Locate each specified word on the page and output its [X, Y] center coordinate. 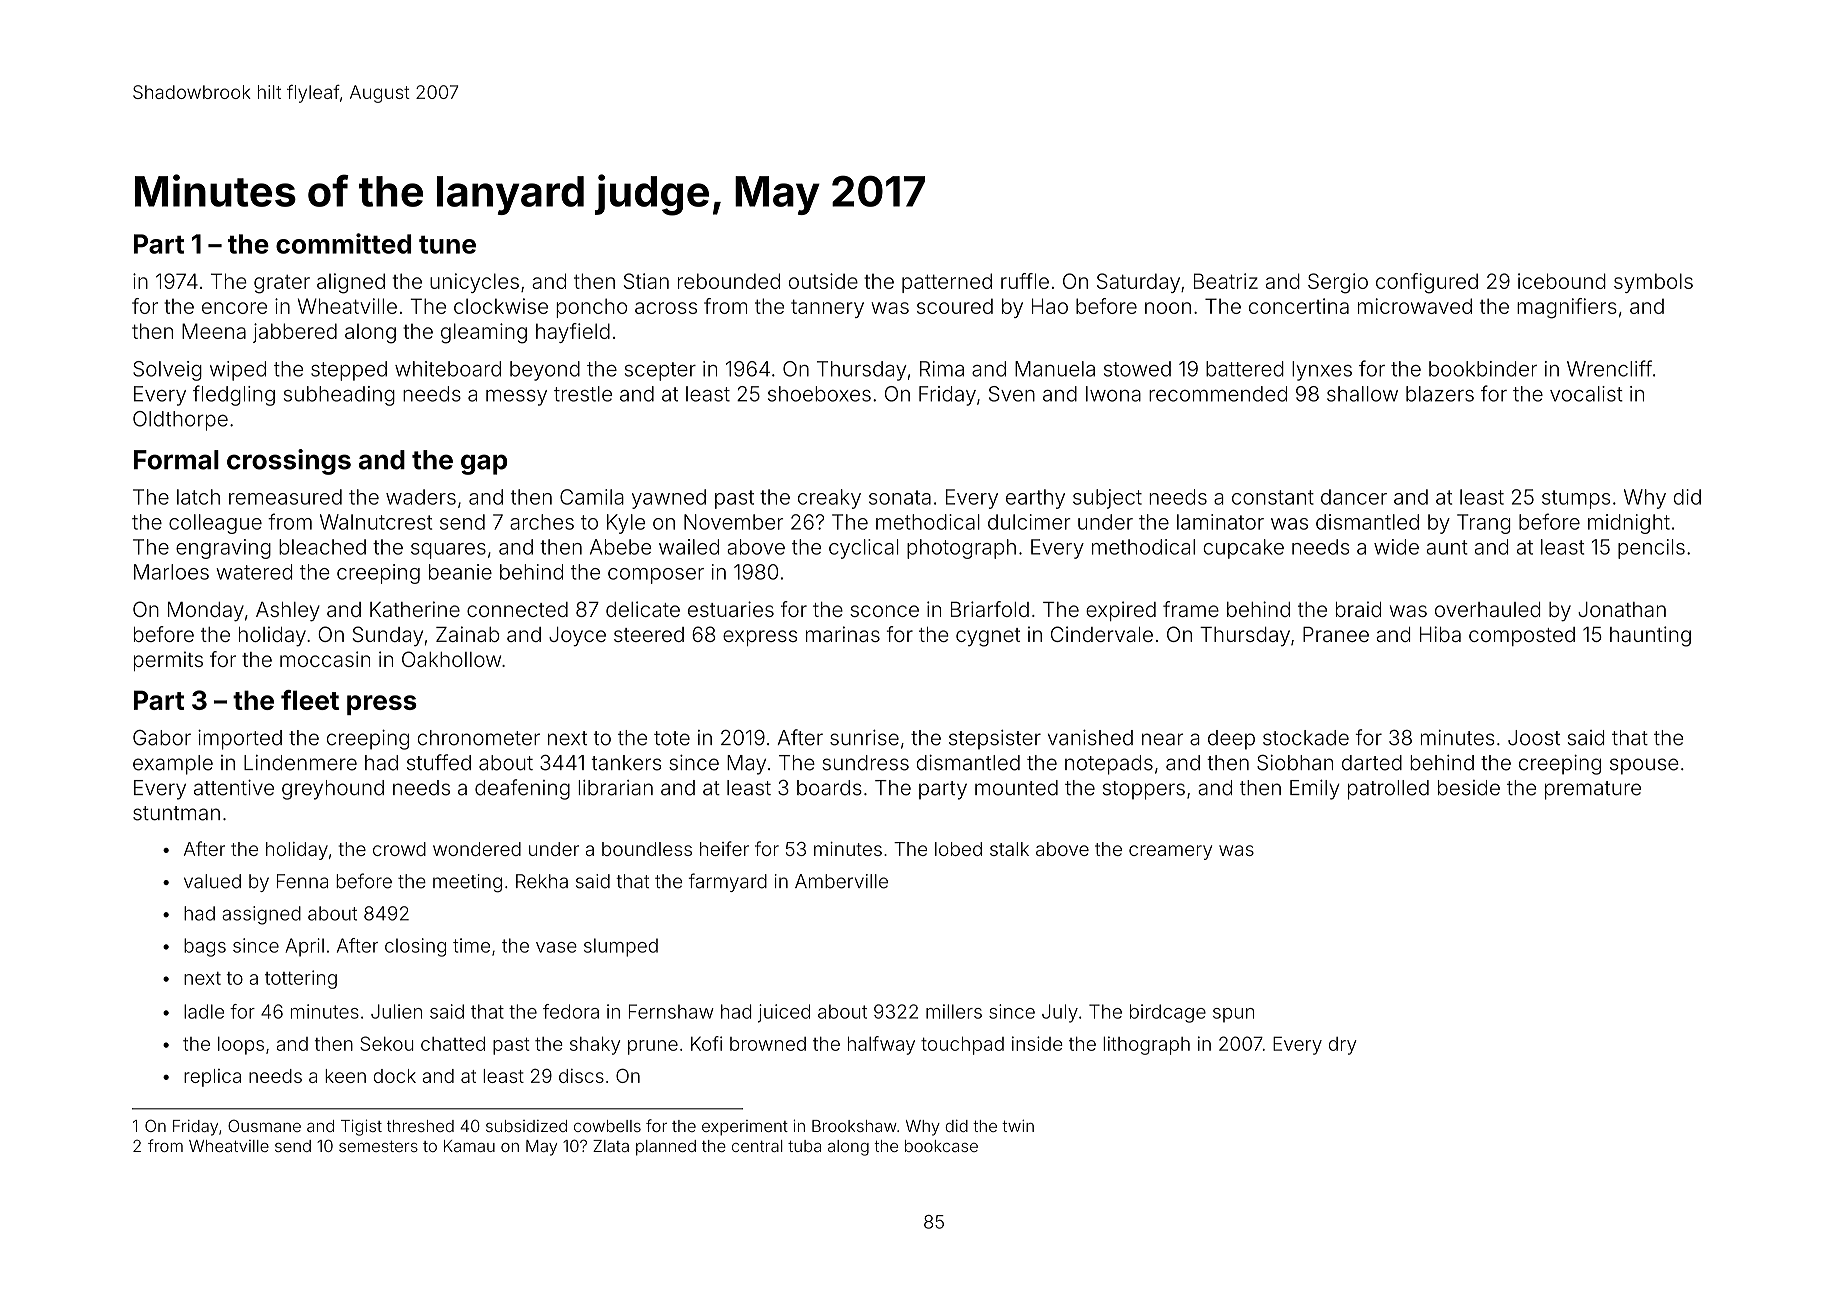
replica [212, 1078]
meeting [467, 883]
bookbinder [1483, 369]
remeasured [285, 497]
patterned [947, 283]
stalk [1009, 849]
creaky [829, 499]
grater [282, 284]
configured [1427, 283]
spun [1233, 1015]
